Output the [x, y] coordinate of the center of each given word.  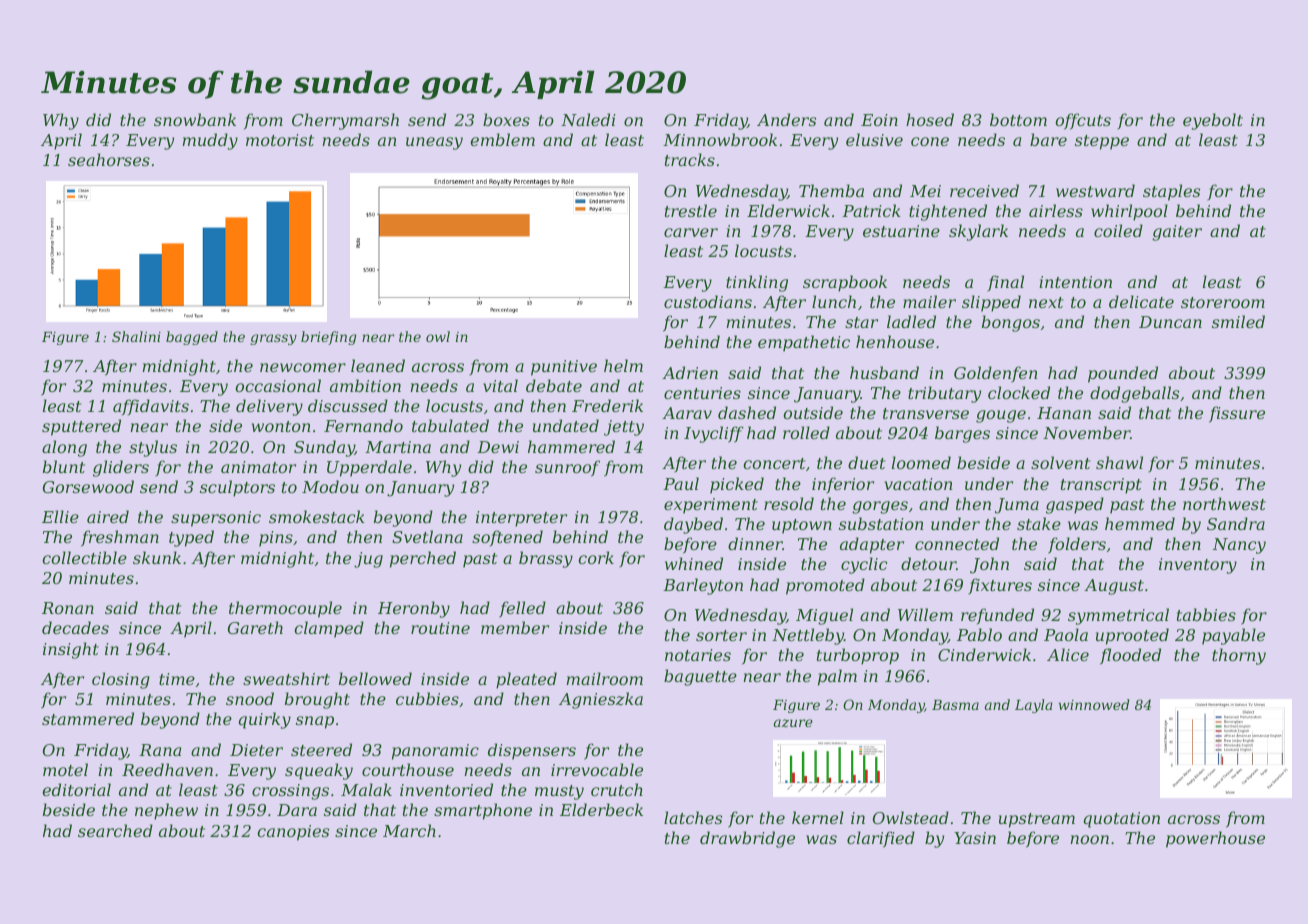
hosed [930, 119]
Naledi [588, 119]
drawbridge [747, 839]
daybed [693, 525]
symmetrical [1118, 616]
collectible [84, 557]
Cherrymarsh [345, 121]
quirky [264, 720]
